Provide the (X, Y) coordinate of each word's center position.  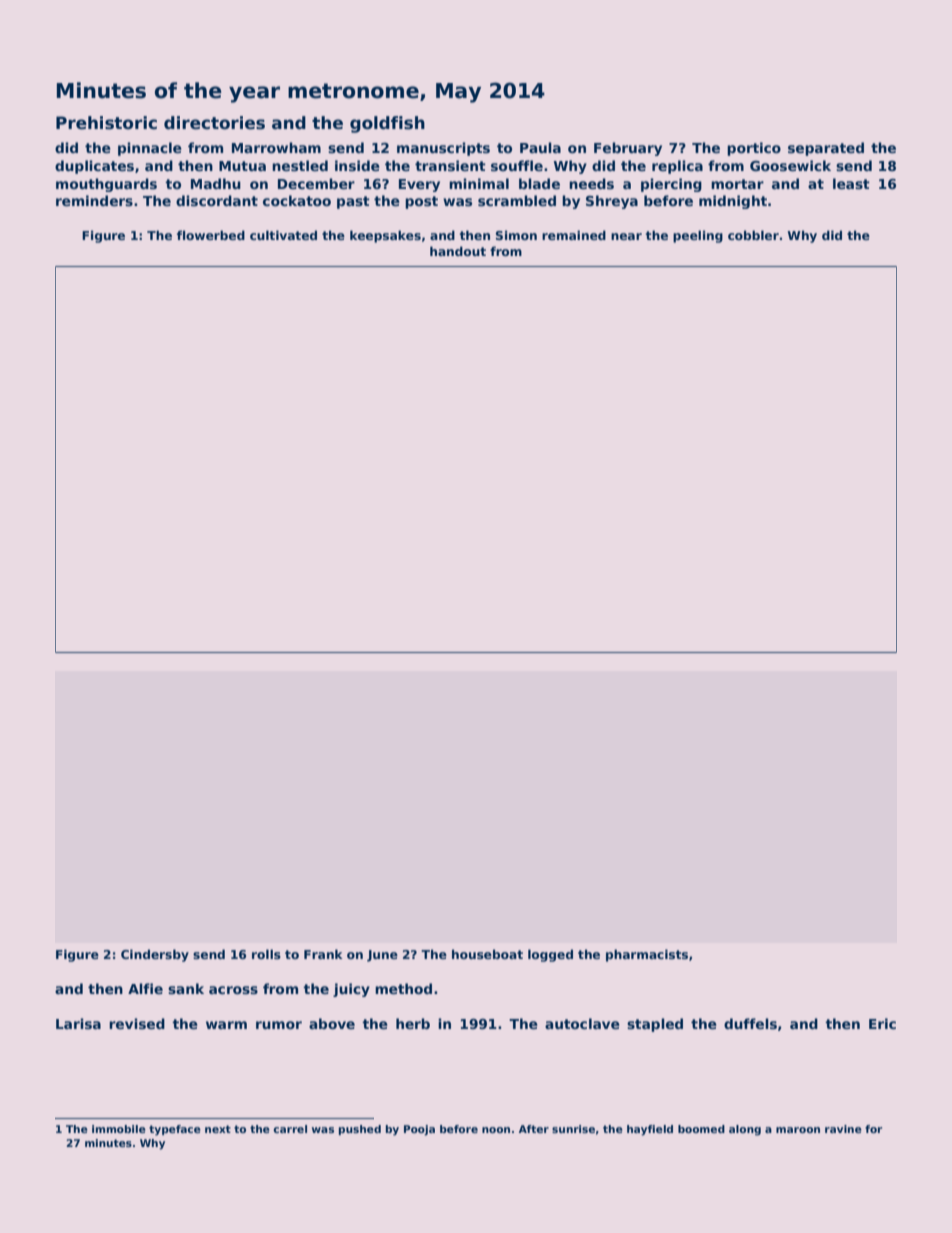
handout (458, 251)
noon (496, 1130)
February (628, 149)
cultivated (283, 235)
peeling (698, 236)
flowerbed (211, 235)
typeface (175, 1130)
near (626, 236)
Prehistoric (106, 123)
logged (550, 955)
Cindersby (155, 955)
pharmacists (647, 955)
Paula (540, 147)
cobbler (753, 235)
